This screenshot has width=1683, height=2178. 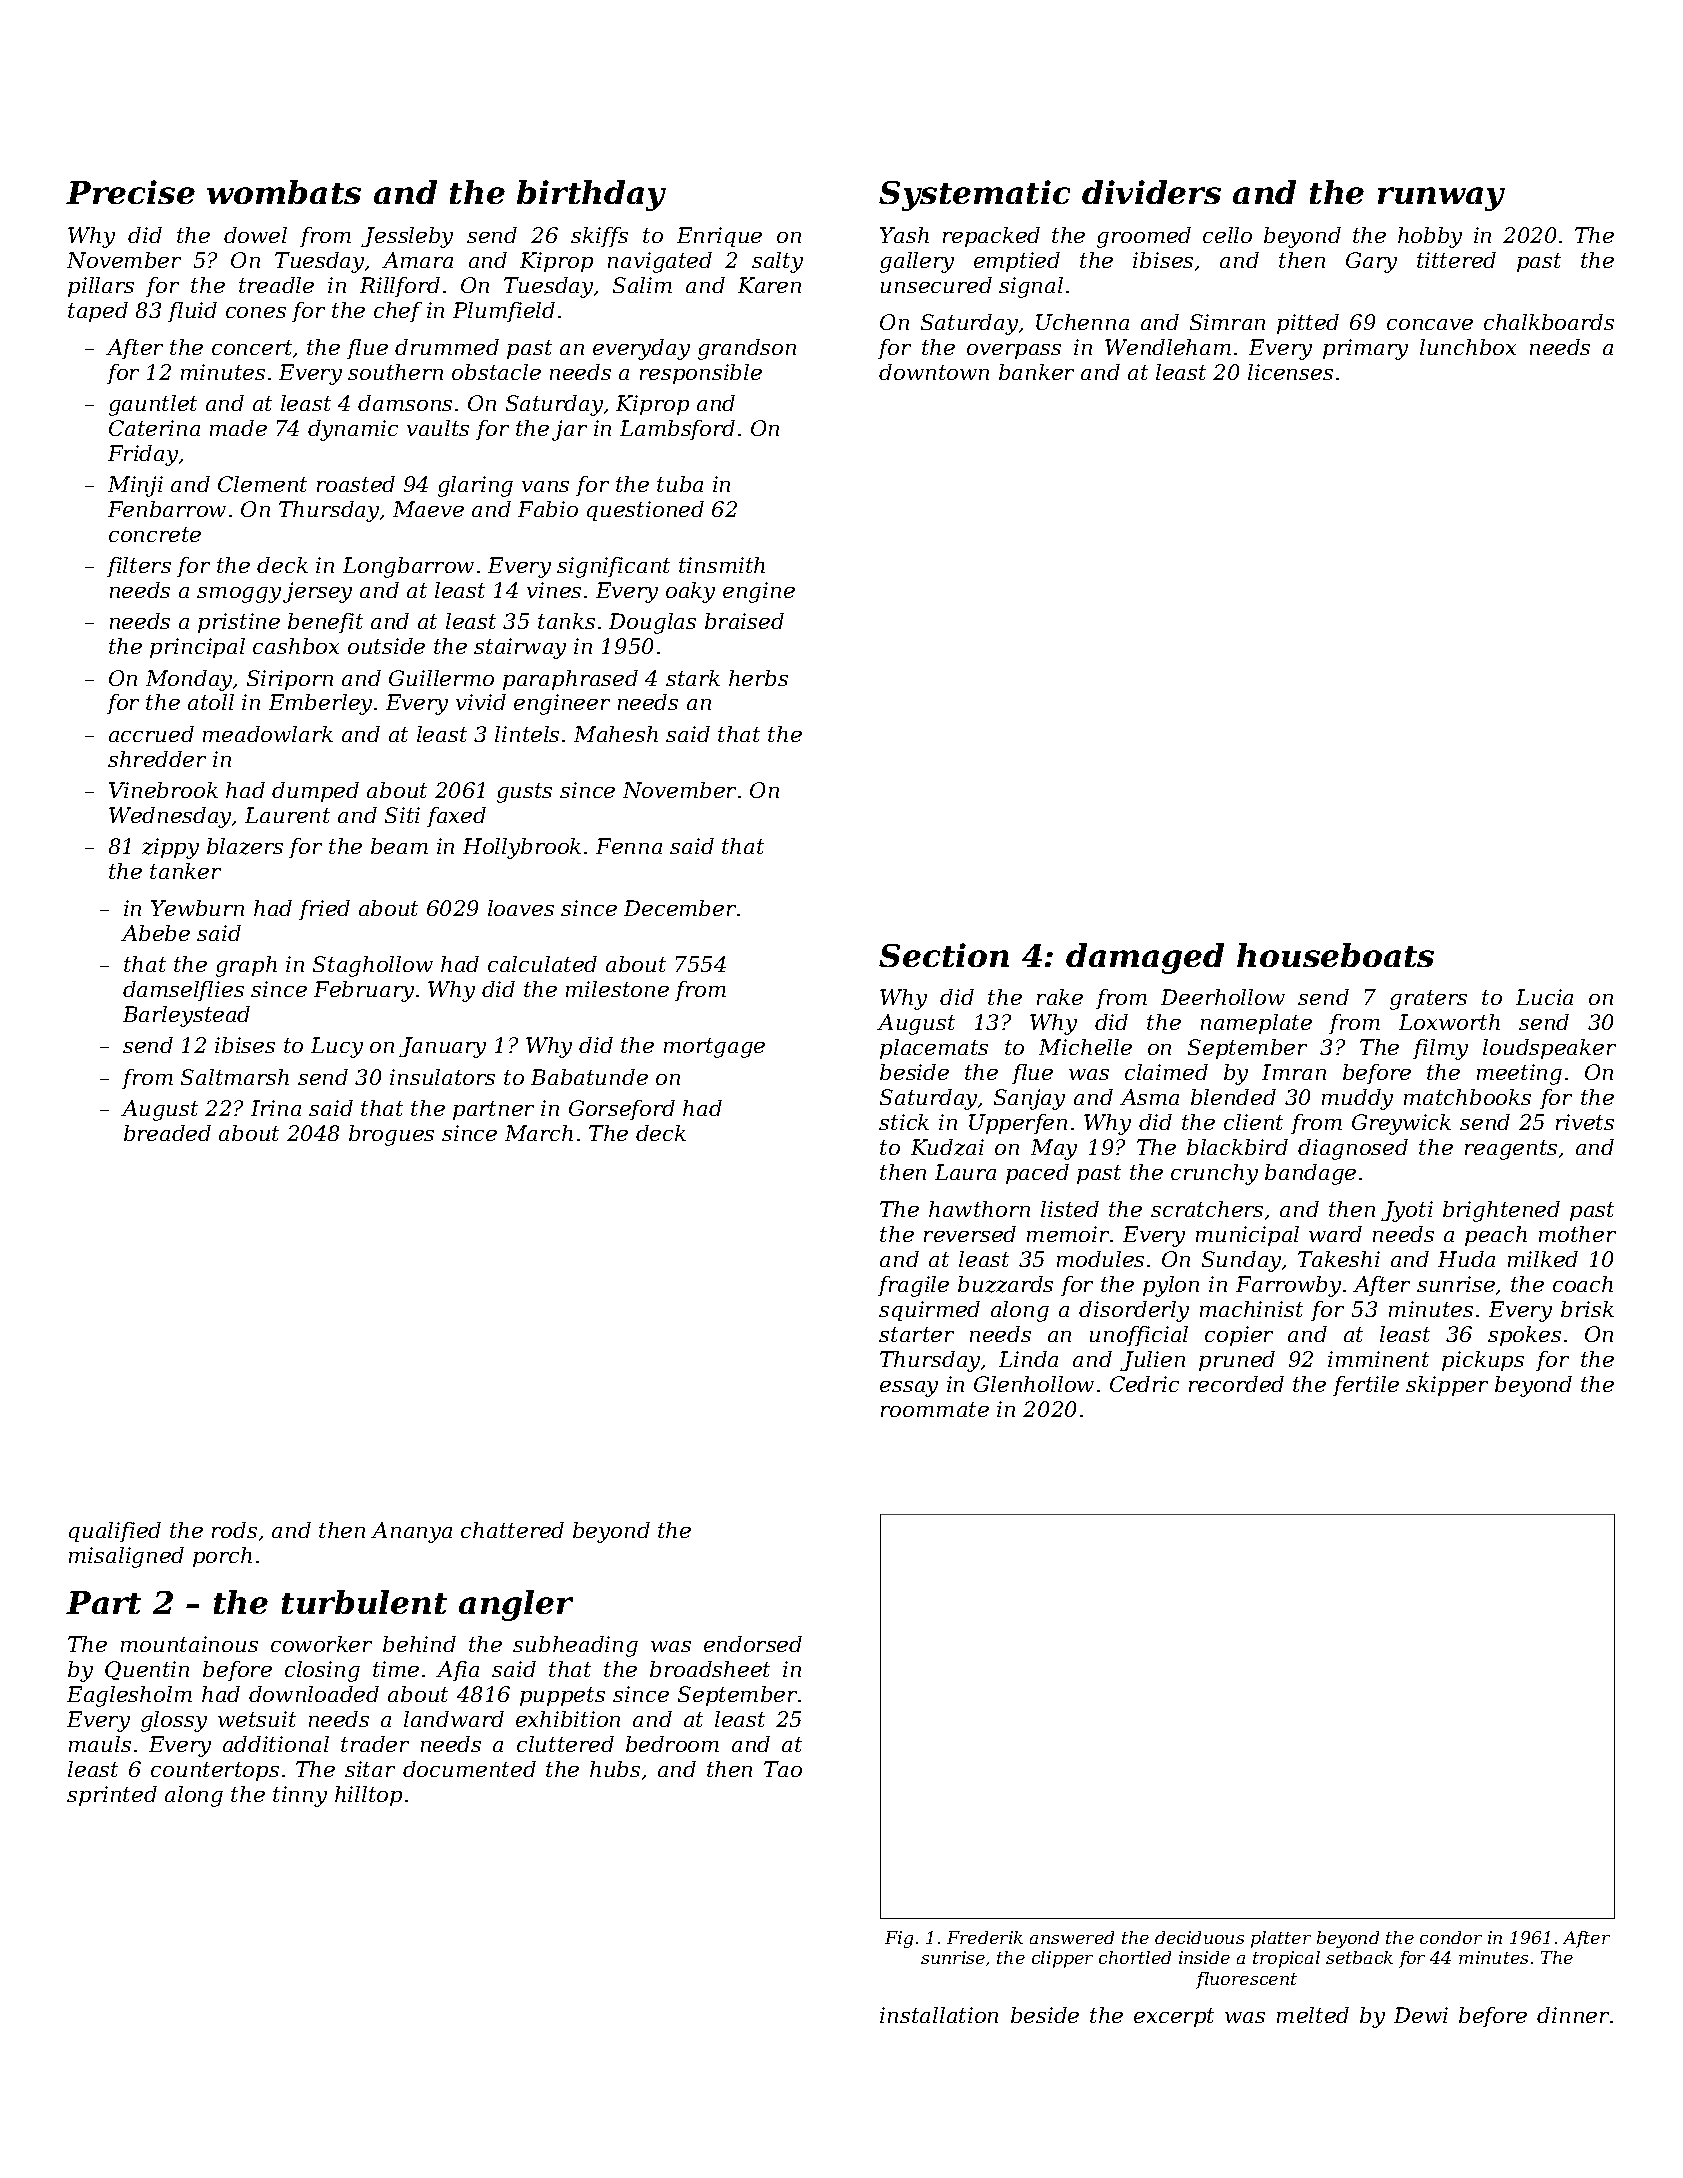 What do you see at coordinates (368, 1796) in the screenshot?
I see `hilltop` at bounding box center [368, 1796].
